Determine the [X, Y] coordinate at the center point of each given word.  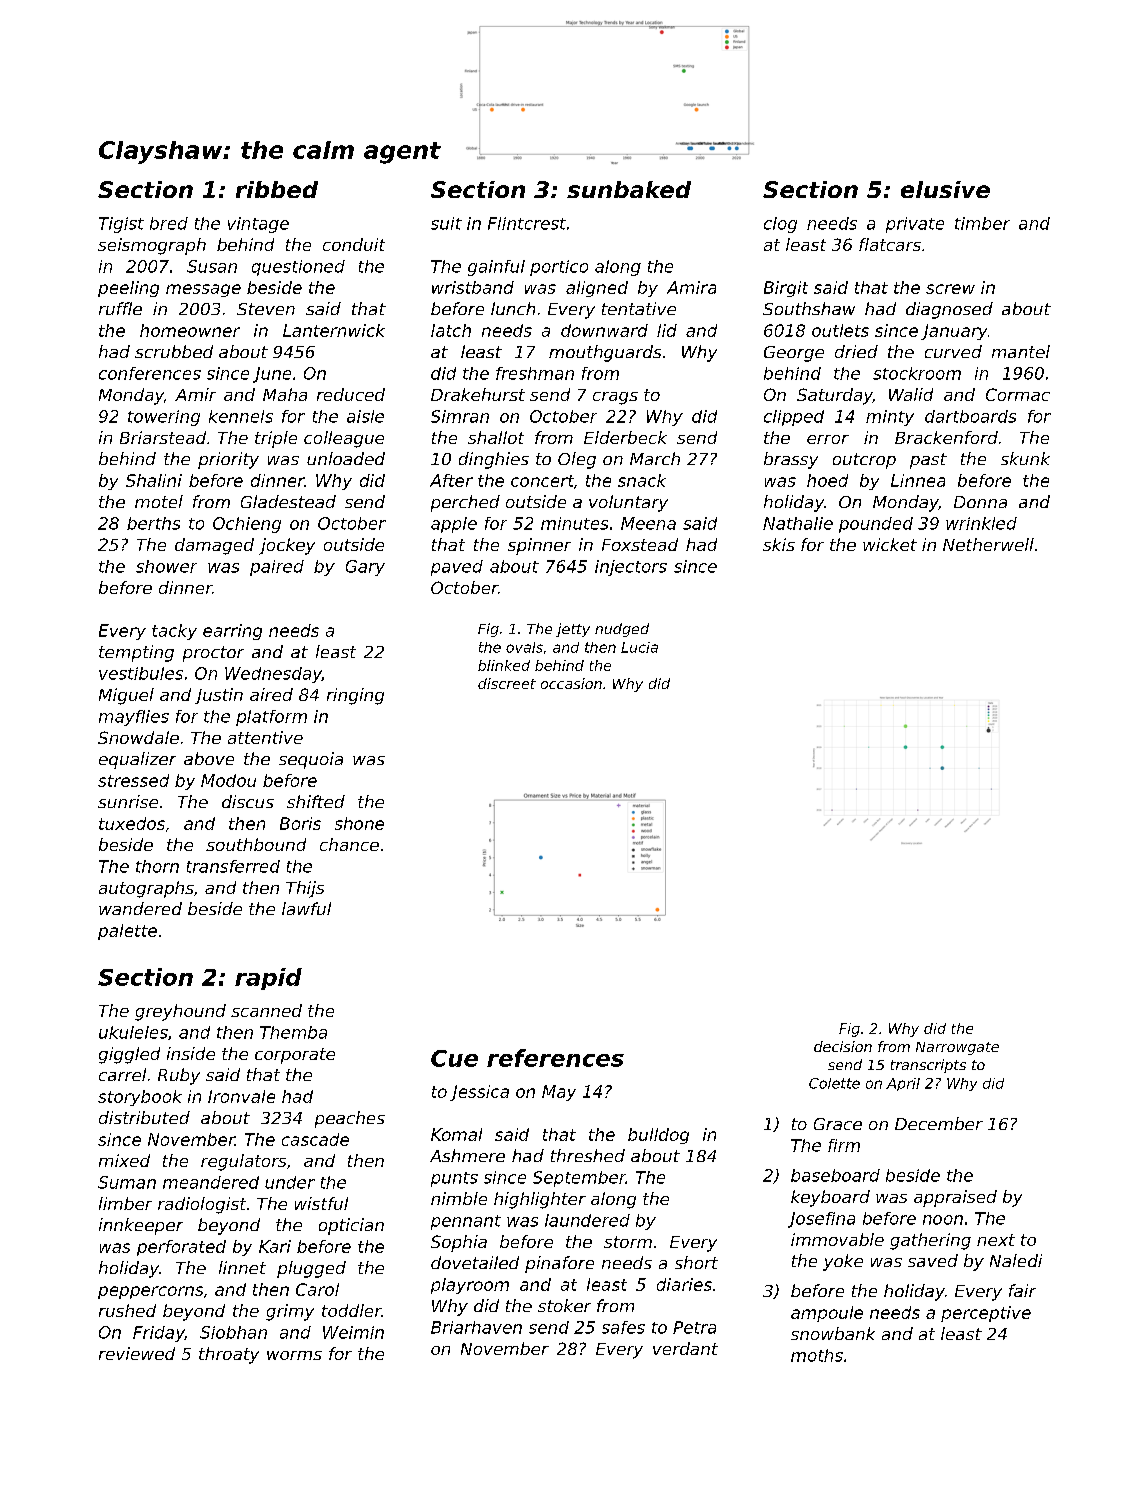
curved [953, 351]
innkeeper [141, 1226]
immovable [837, 1239]
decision [843, 1046]
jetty [573, 630]
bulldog [658, 1136]
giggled [129, 1055]
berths [153, 523]
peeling [128, 289]
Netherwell [988, 544]
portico [559, 268]
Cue [454, 1058]
